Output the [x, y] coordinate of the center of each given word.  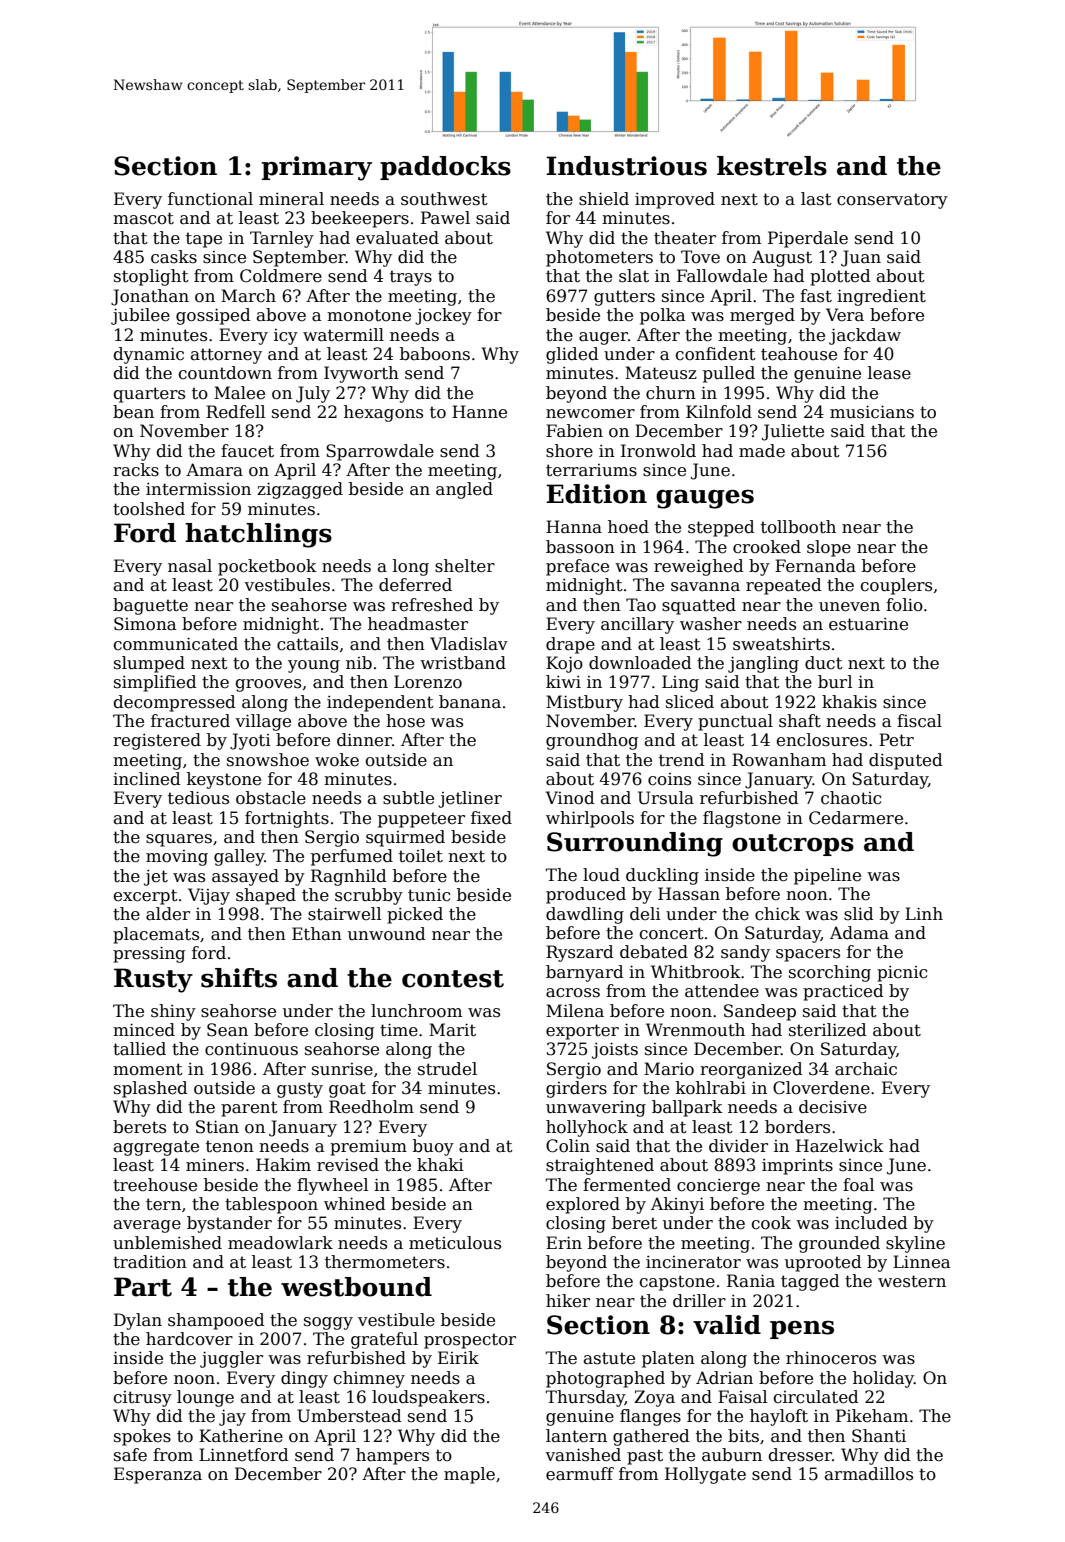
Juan [861, 258]
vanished [583, 1455]
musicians [872, 412]
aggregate [156, 1148]
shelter [465, 566]
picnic [902, 973]
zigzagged [300, 490]
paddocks [445, 168]
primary [317, 168]
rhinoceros [831, 1358]
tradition [150, 1262]
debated [654, 952]
